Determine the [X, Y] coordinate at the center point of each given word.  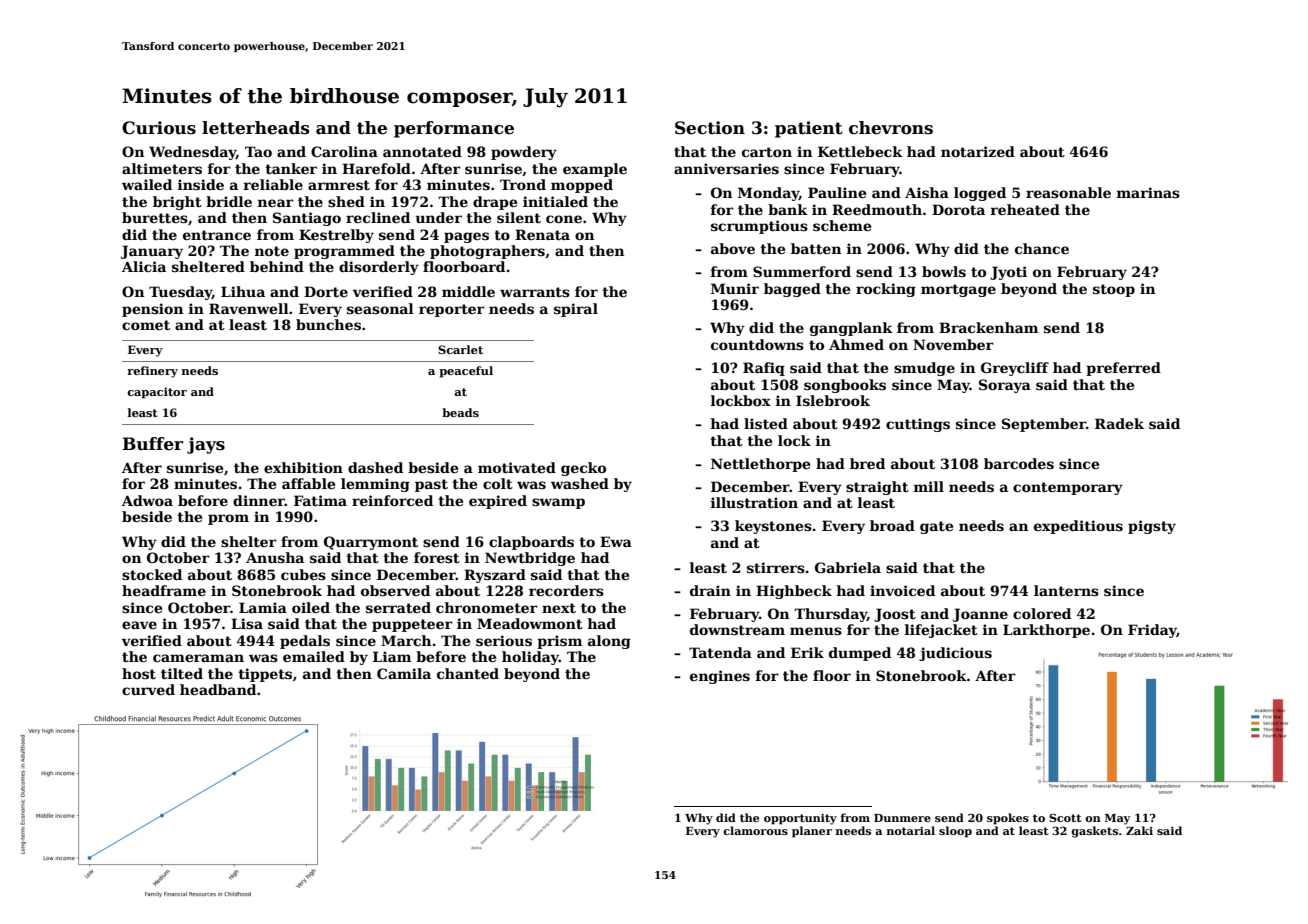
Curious [159, 128]
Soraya [1005, 386]
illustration [754, 502]
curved [148, 689]
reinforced [392, 500]
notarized [978, 151]
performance [454, 129]
